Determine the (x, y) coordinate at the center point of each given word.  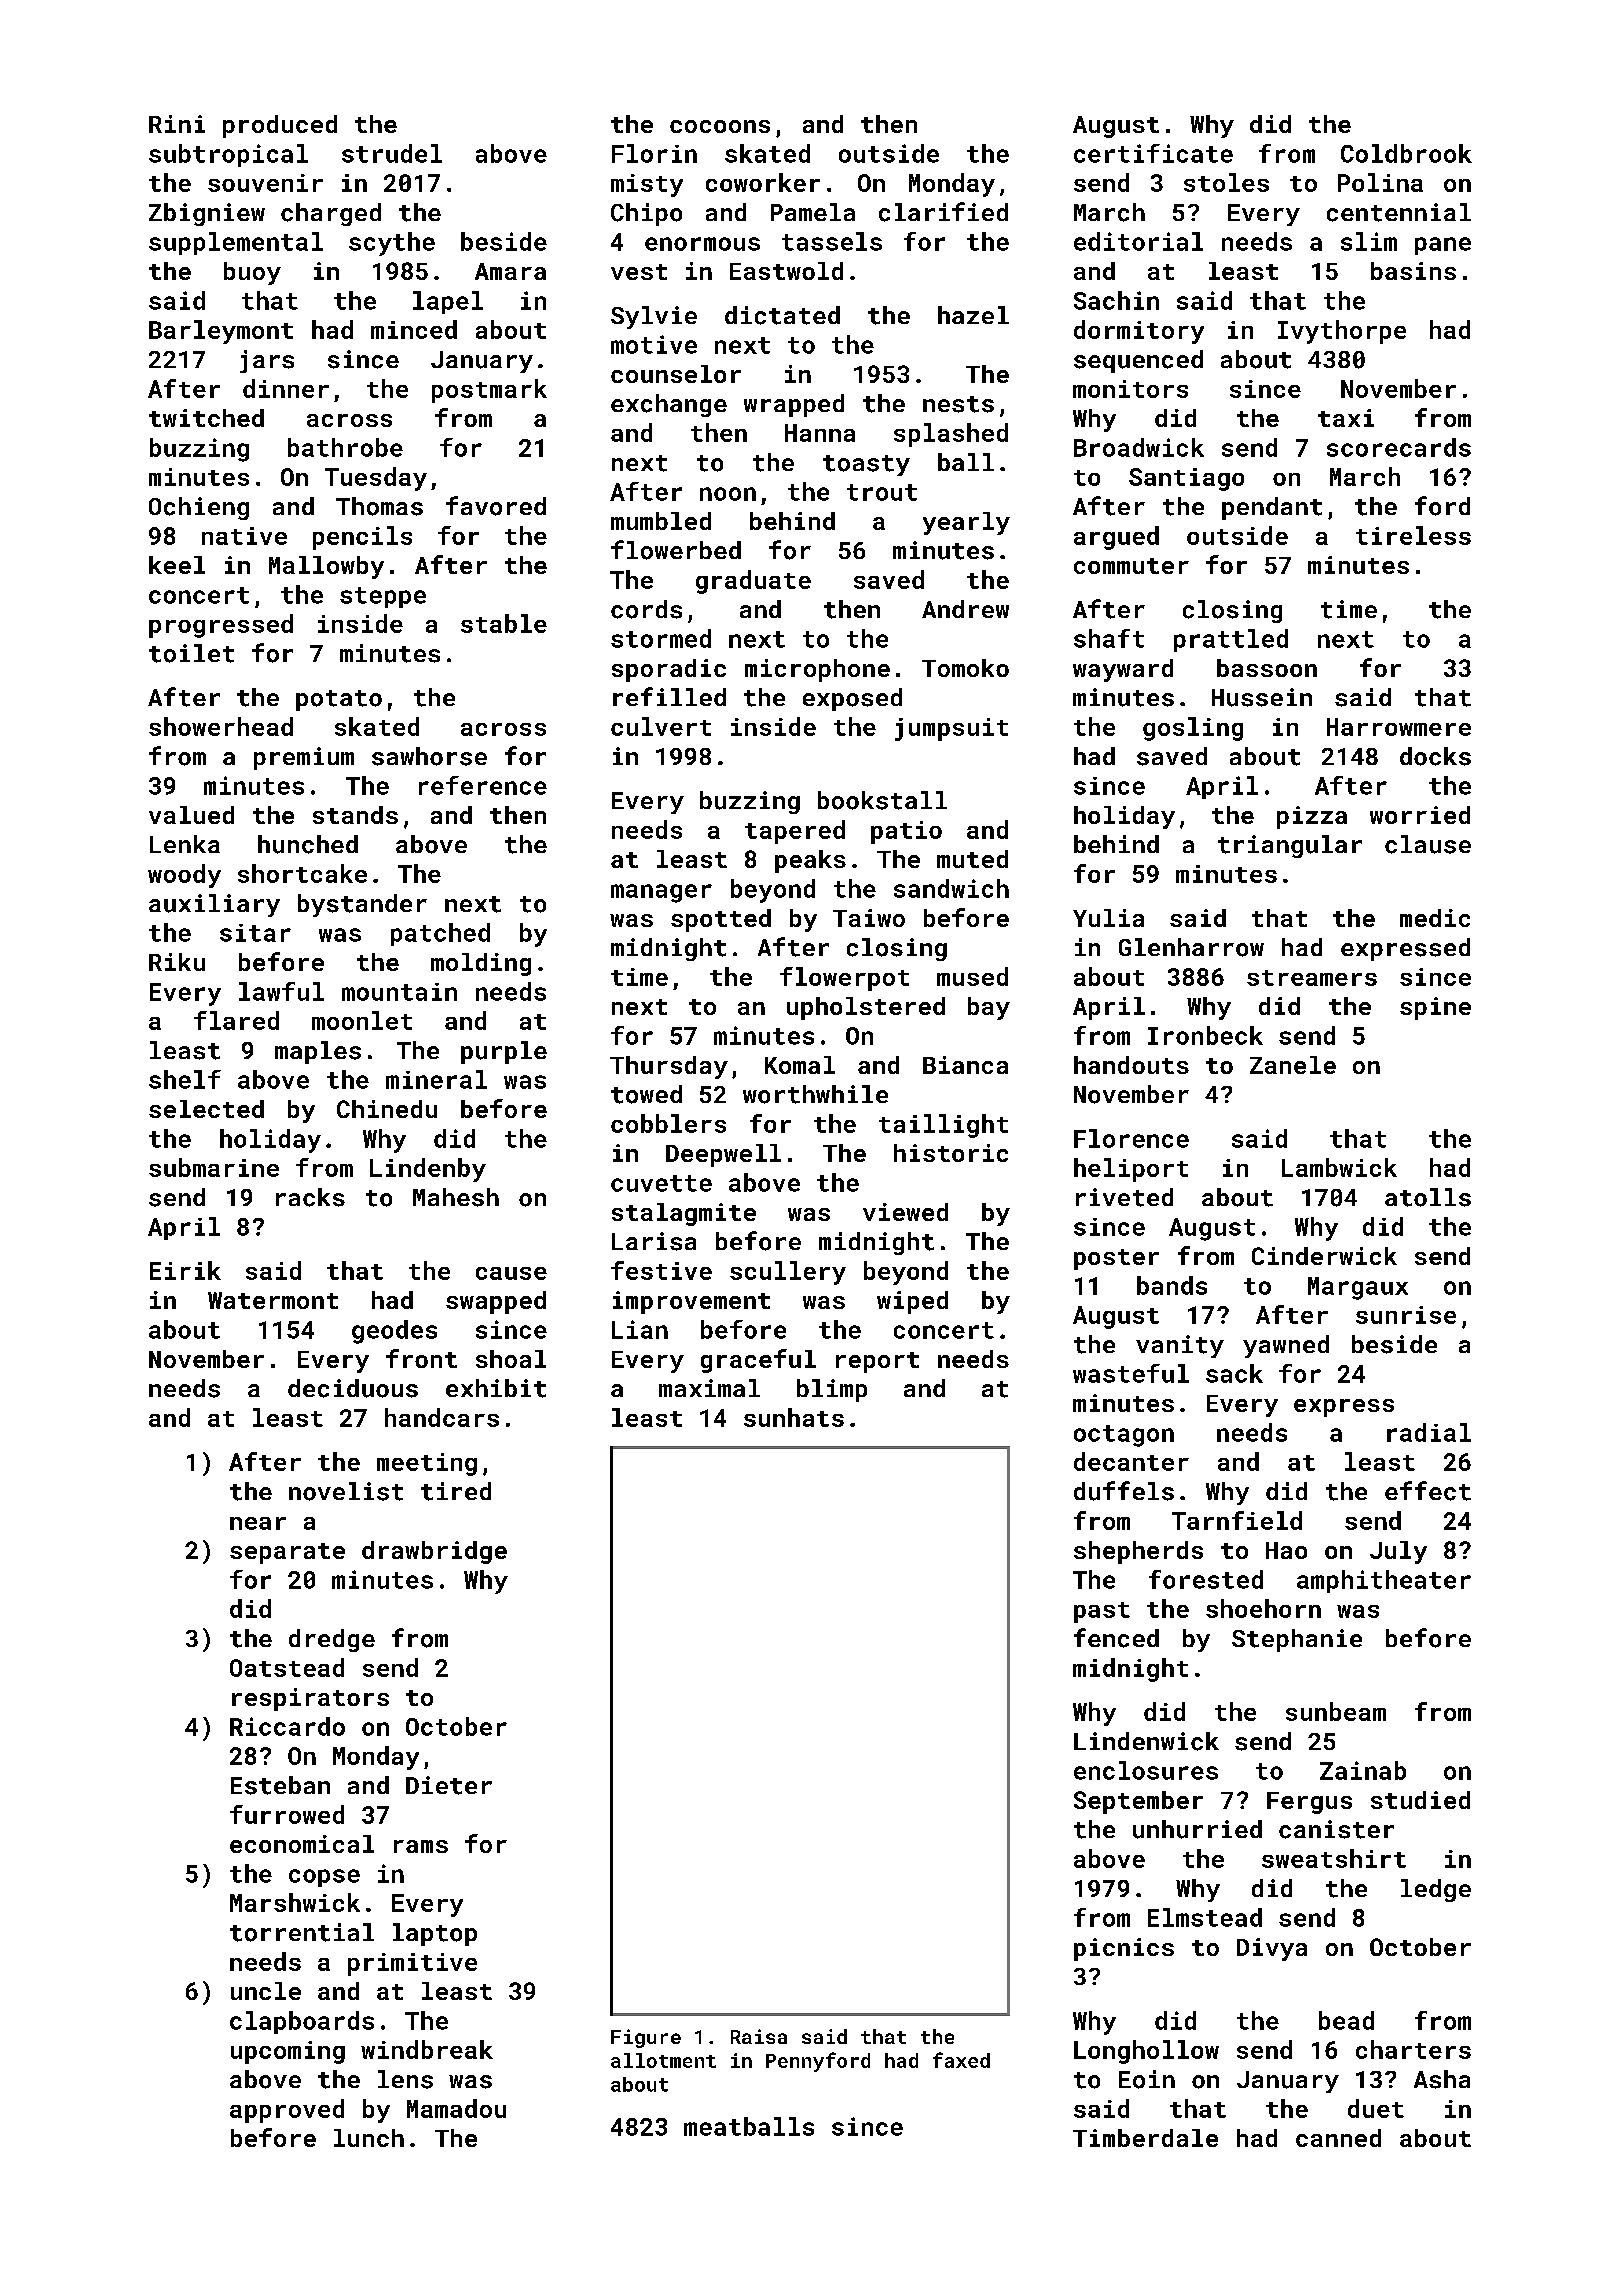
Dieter (449, 1785)
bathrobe (345, 447)
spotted (721, 920)
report (877, 1362)
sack (1234, 1373)
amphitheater (1384, 1581)
